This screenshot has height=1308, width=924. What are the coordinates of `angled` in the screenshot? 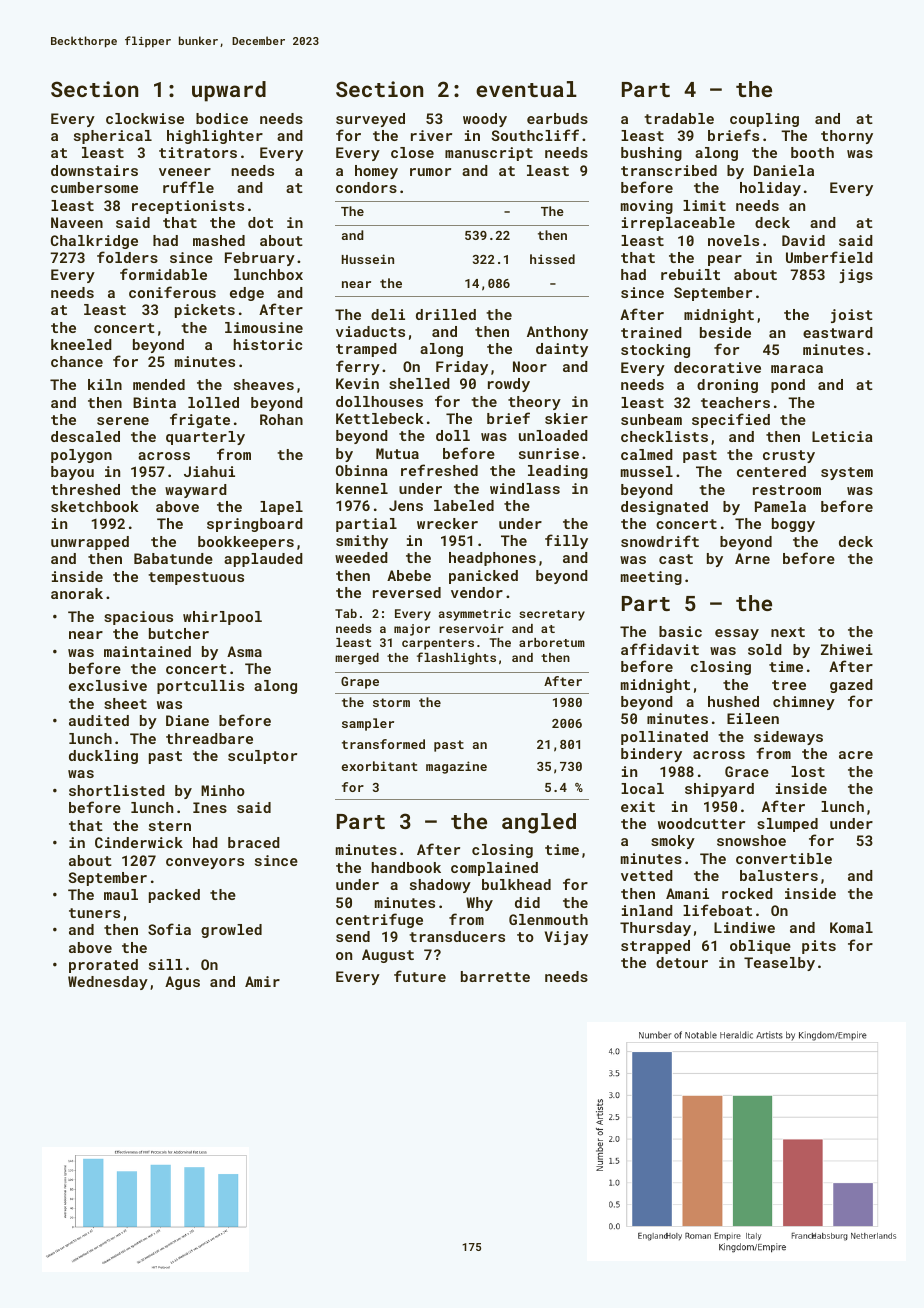 It's located at (539, 823).
